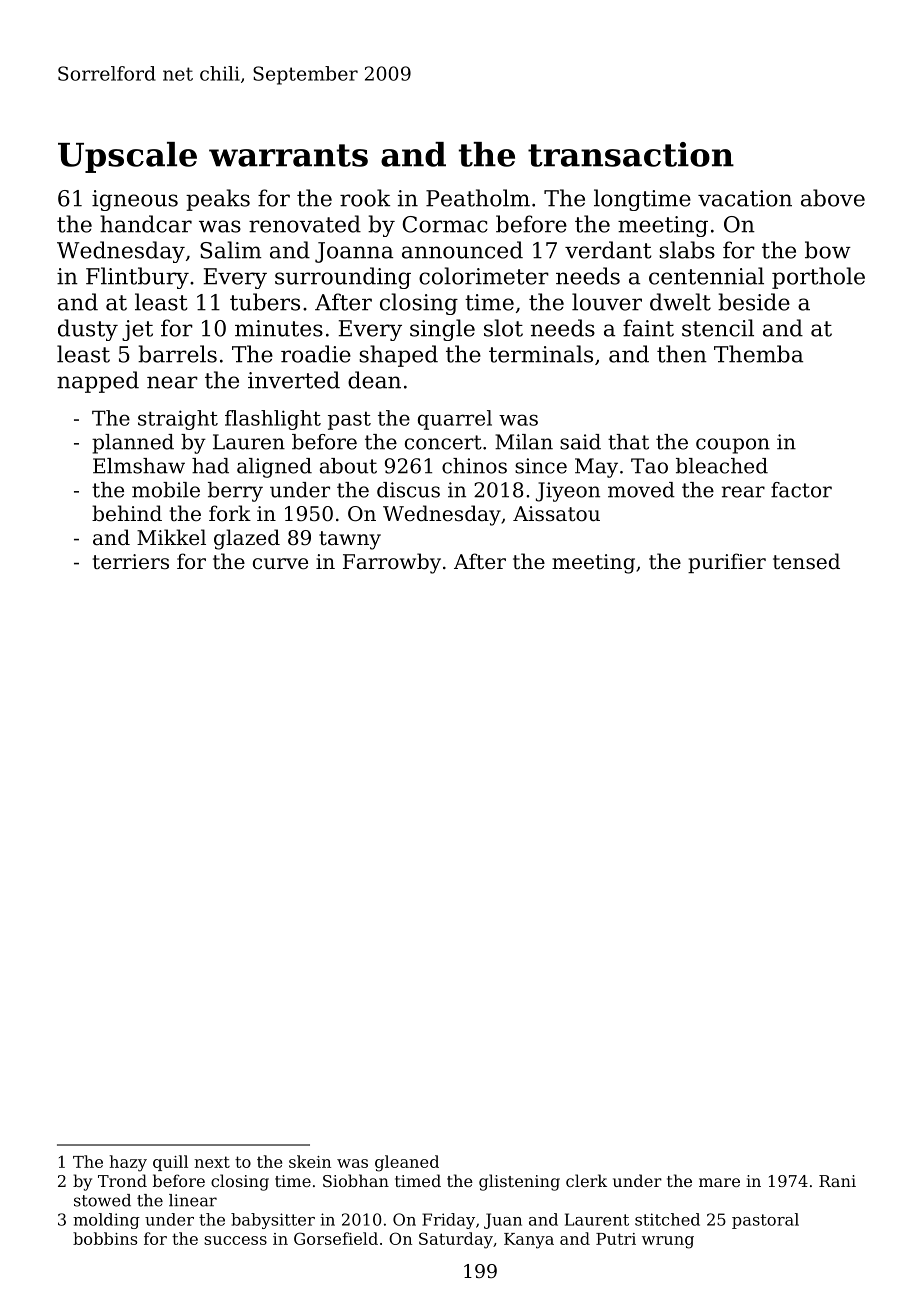 This image has height=1311, width=924. What do you see at coordinates (365, 198) in the image?
I see `rook` at bounding box center [365, 198].
